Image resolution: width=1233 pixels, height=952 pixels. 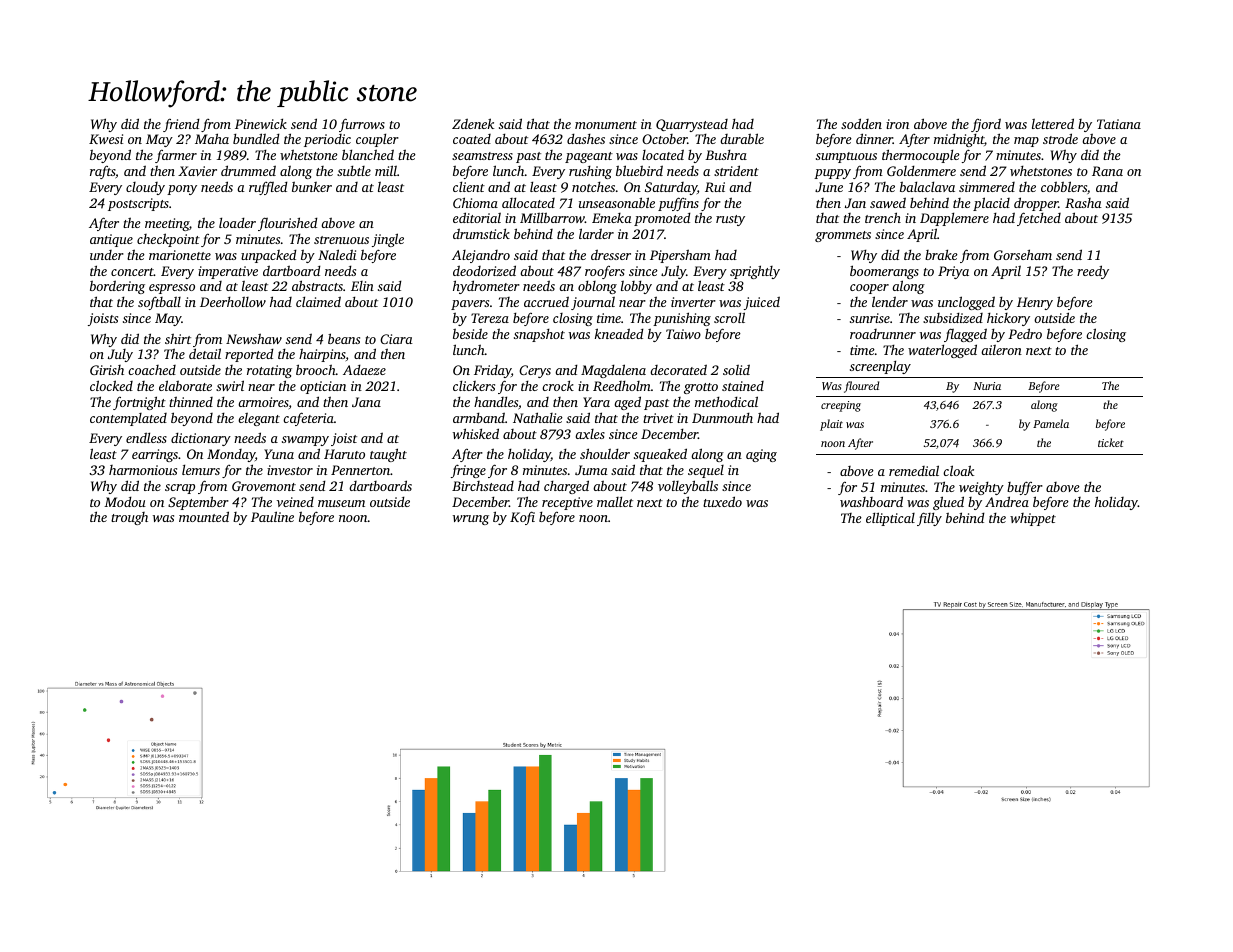 I want to click on trough, so click(x=129, y=518).
